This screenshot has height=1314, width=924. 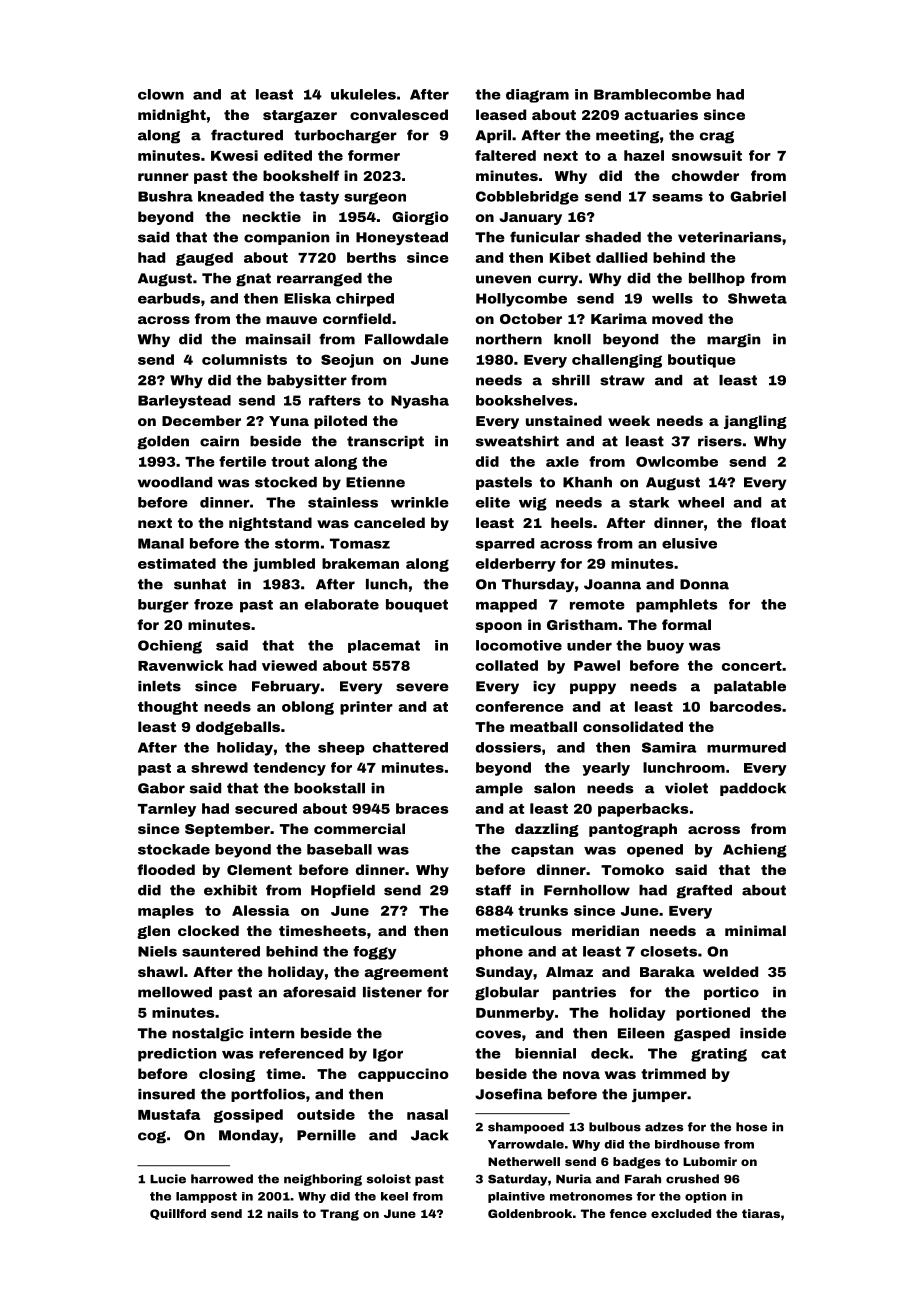 I want to click on excluded, so click(x=681, y=1213).
